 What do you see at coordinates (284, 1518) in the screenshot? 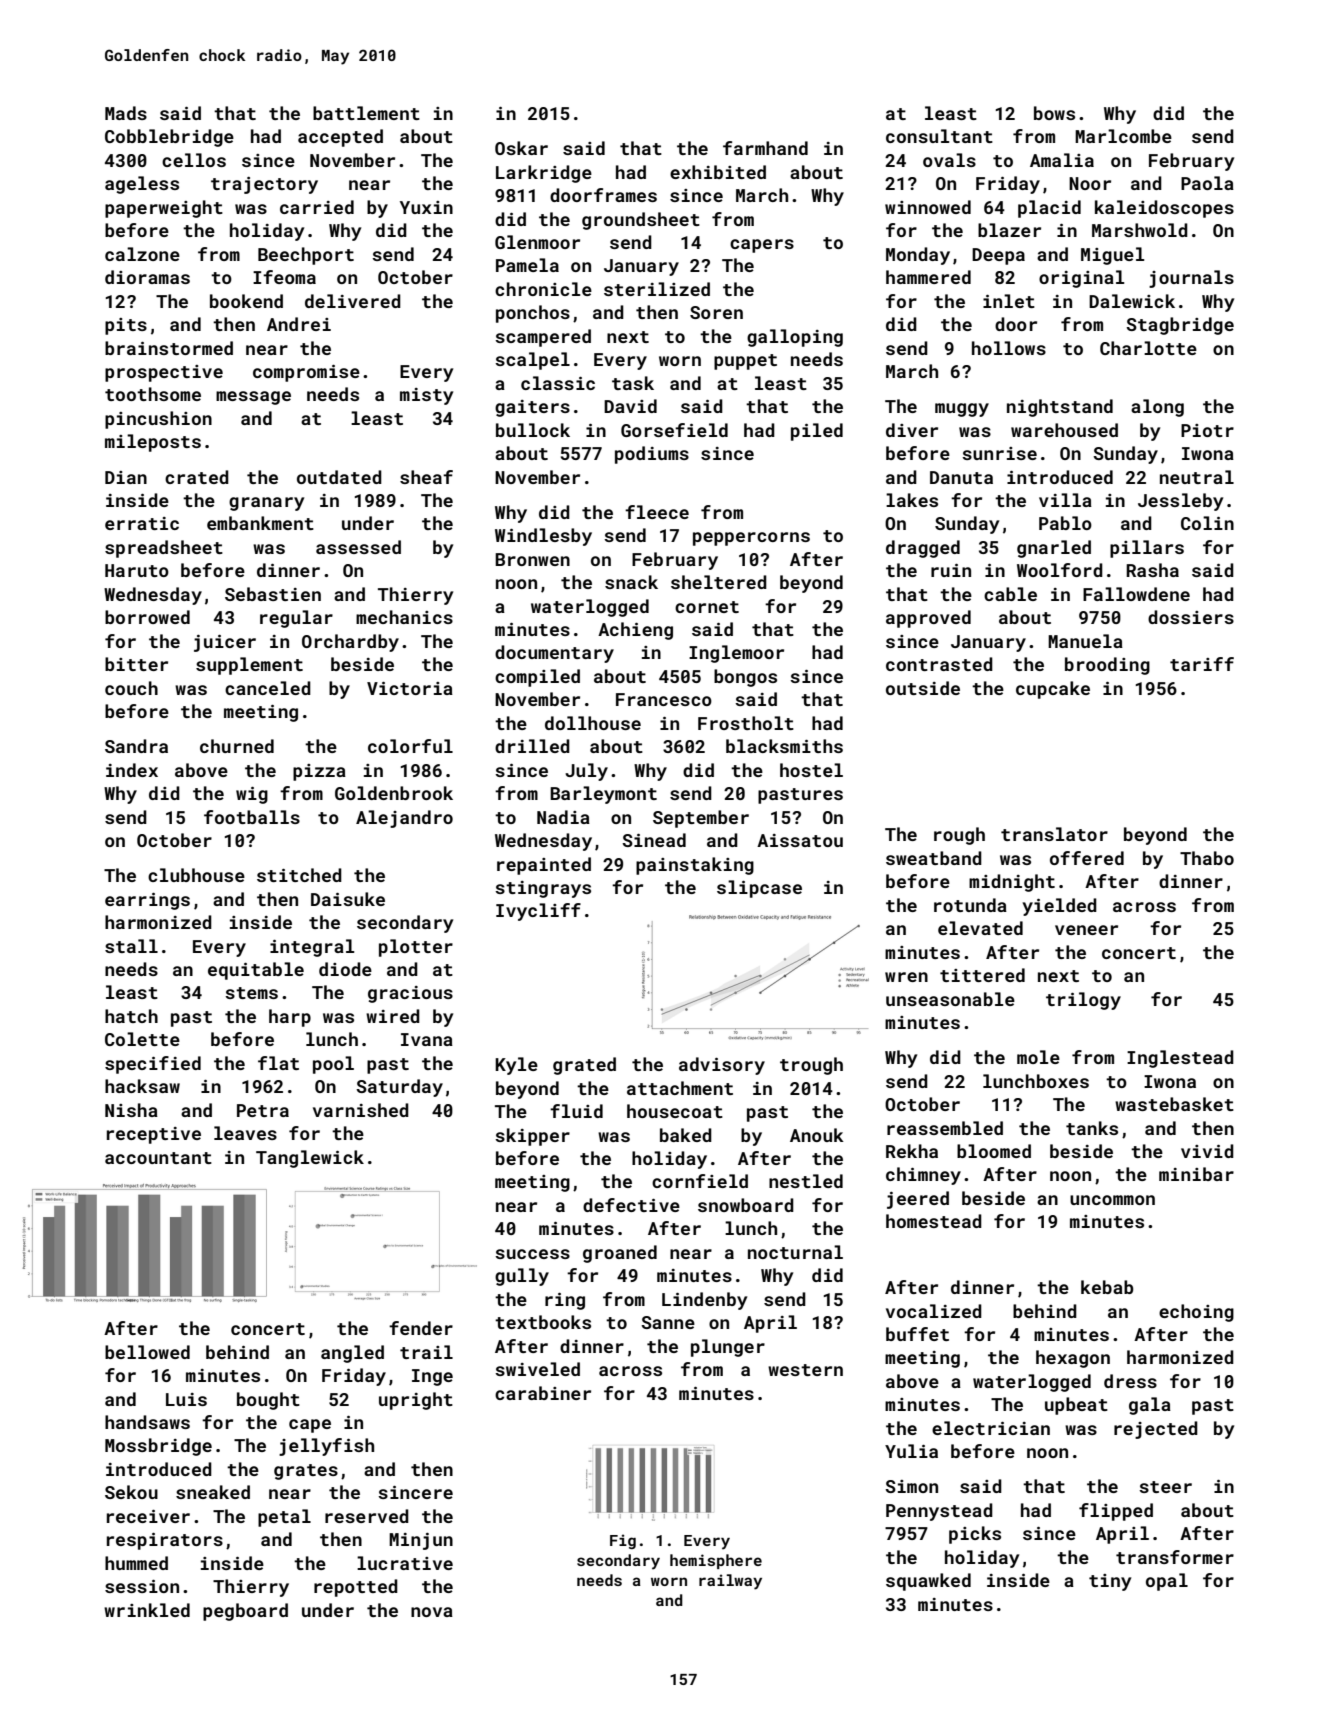
I see `petal` at bounding box center [284, 1518].
